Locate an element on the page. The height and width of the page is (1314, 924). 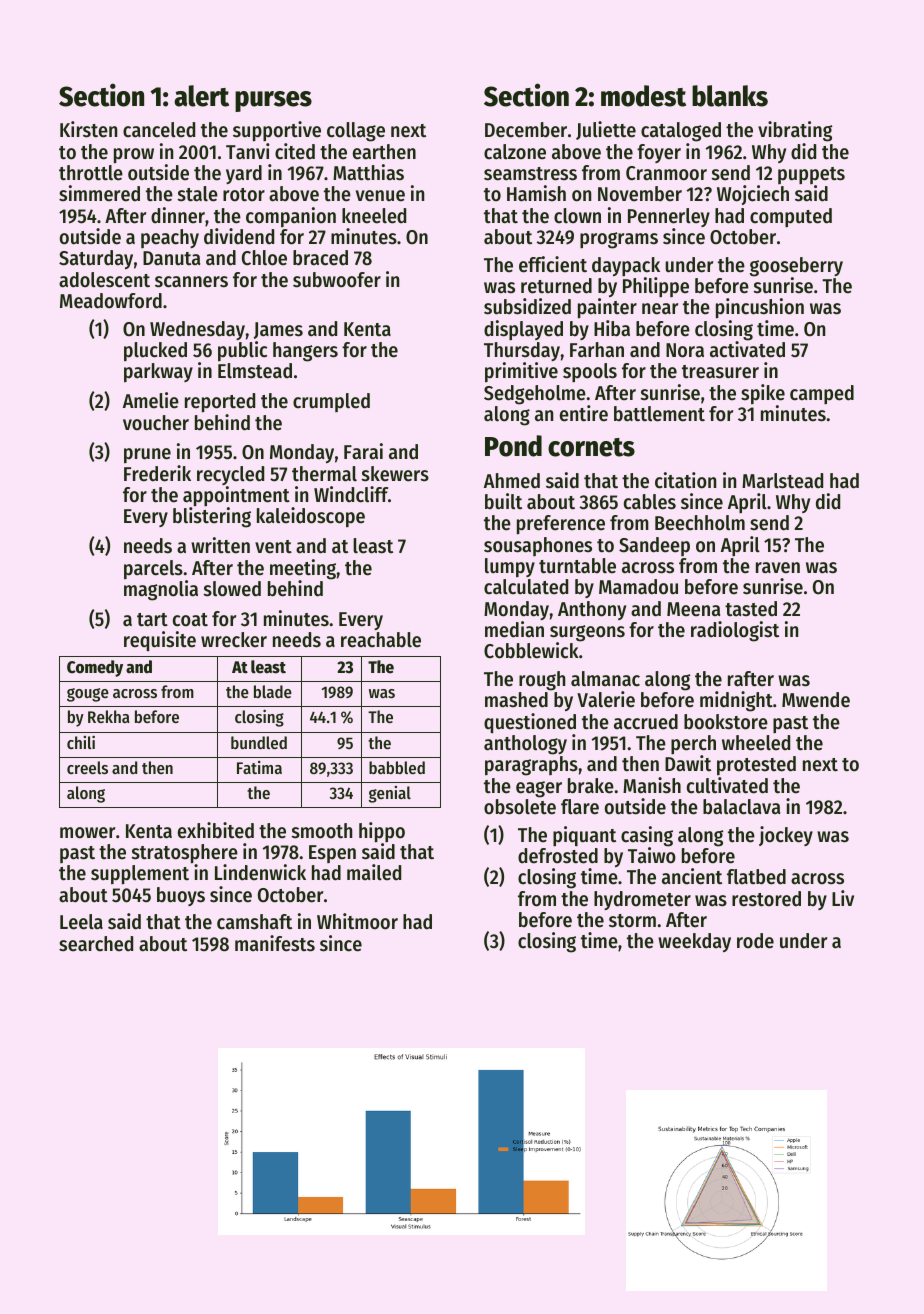
built is located at coordinates (503, 501).
